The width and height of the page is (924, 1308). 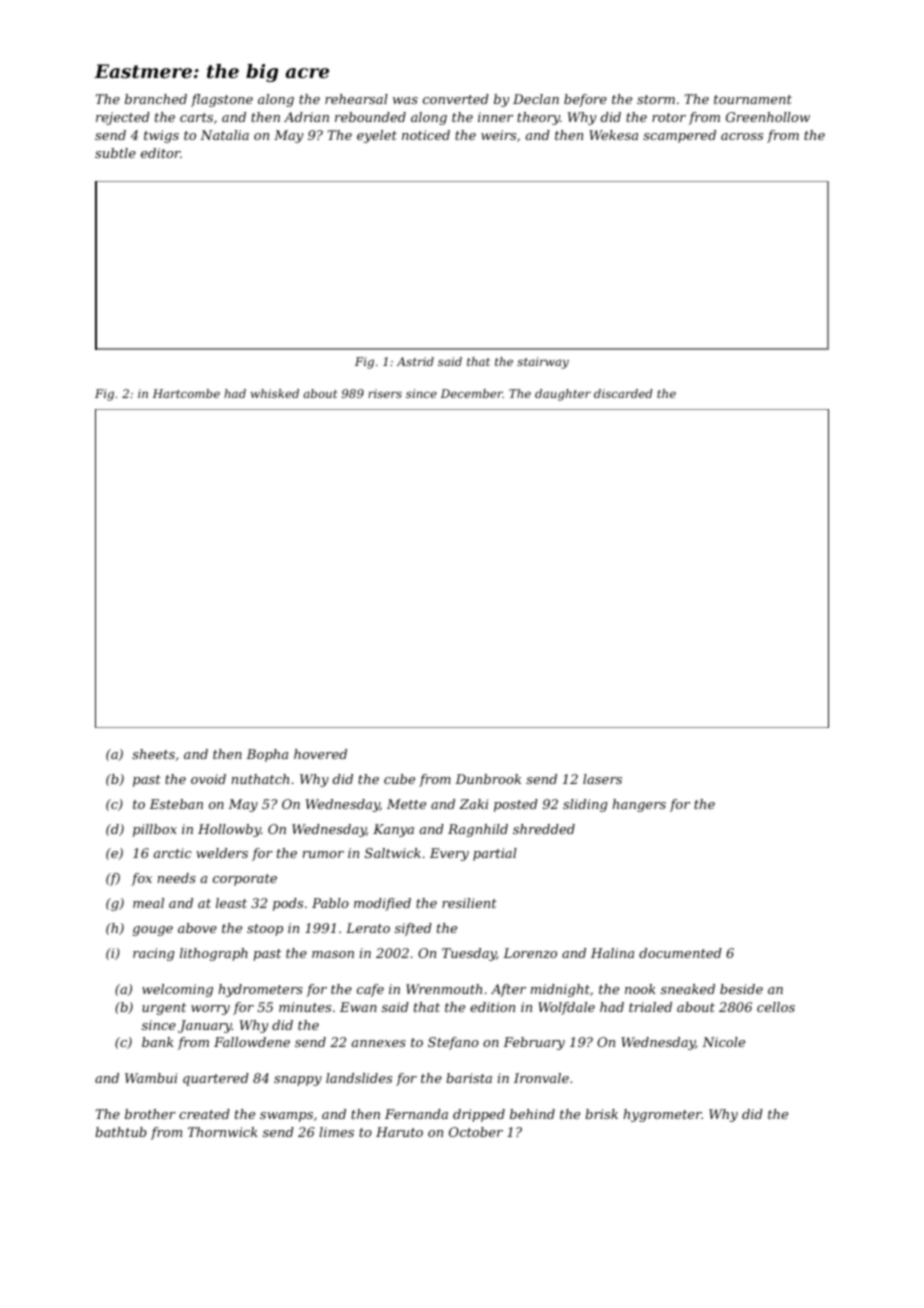 What do you see at coordinates (753, 99) in the page?
I see `tournament` at bounding box center [753, 99].
